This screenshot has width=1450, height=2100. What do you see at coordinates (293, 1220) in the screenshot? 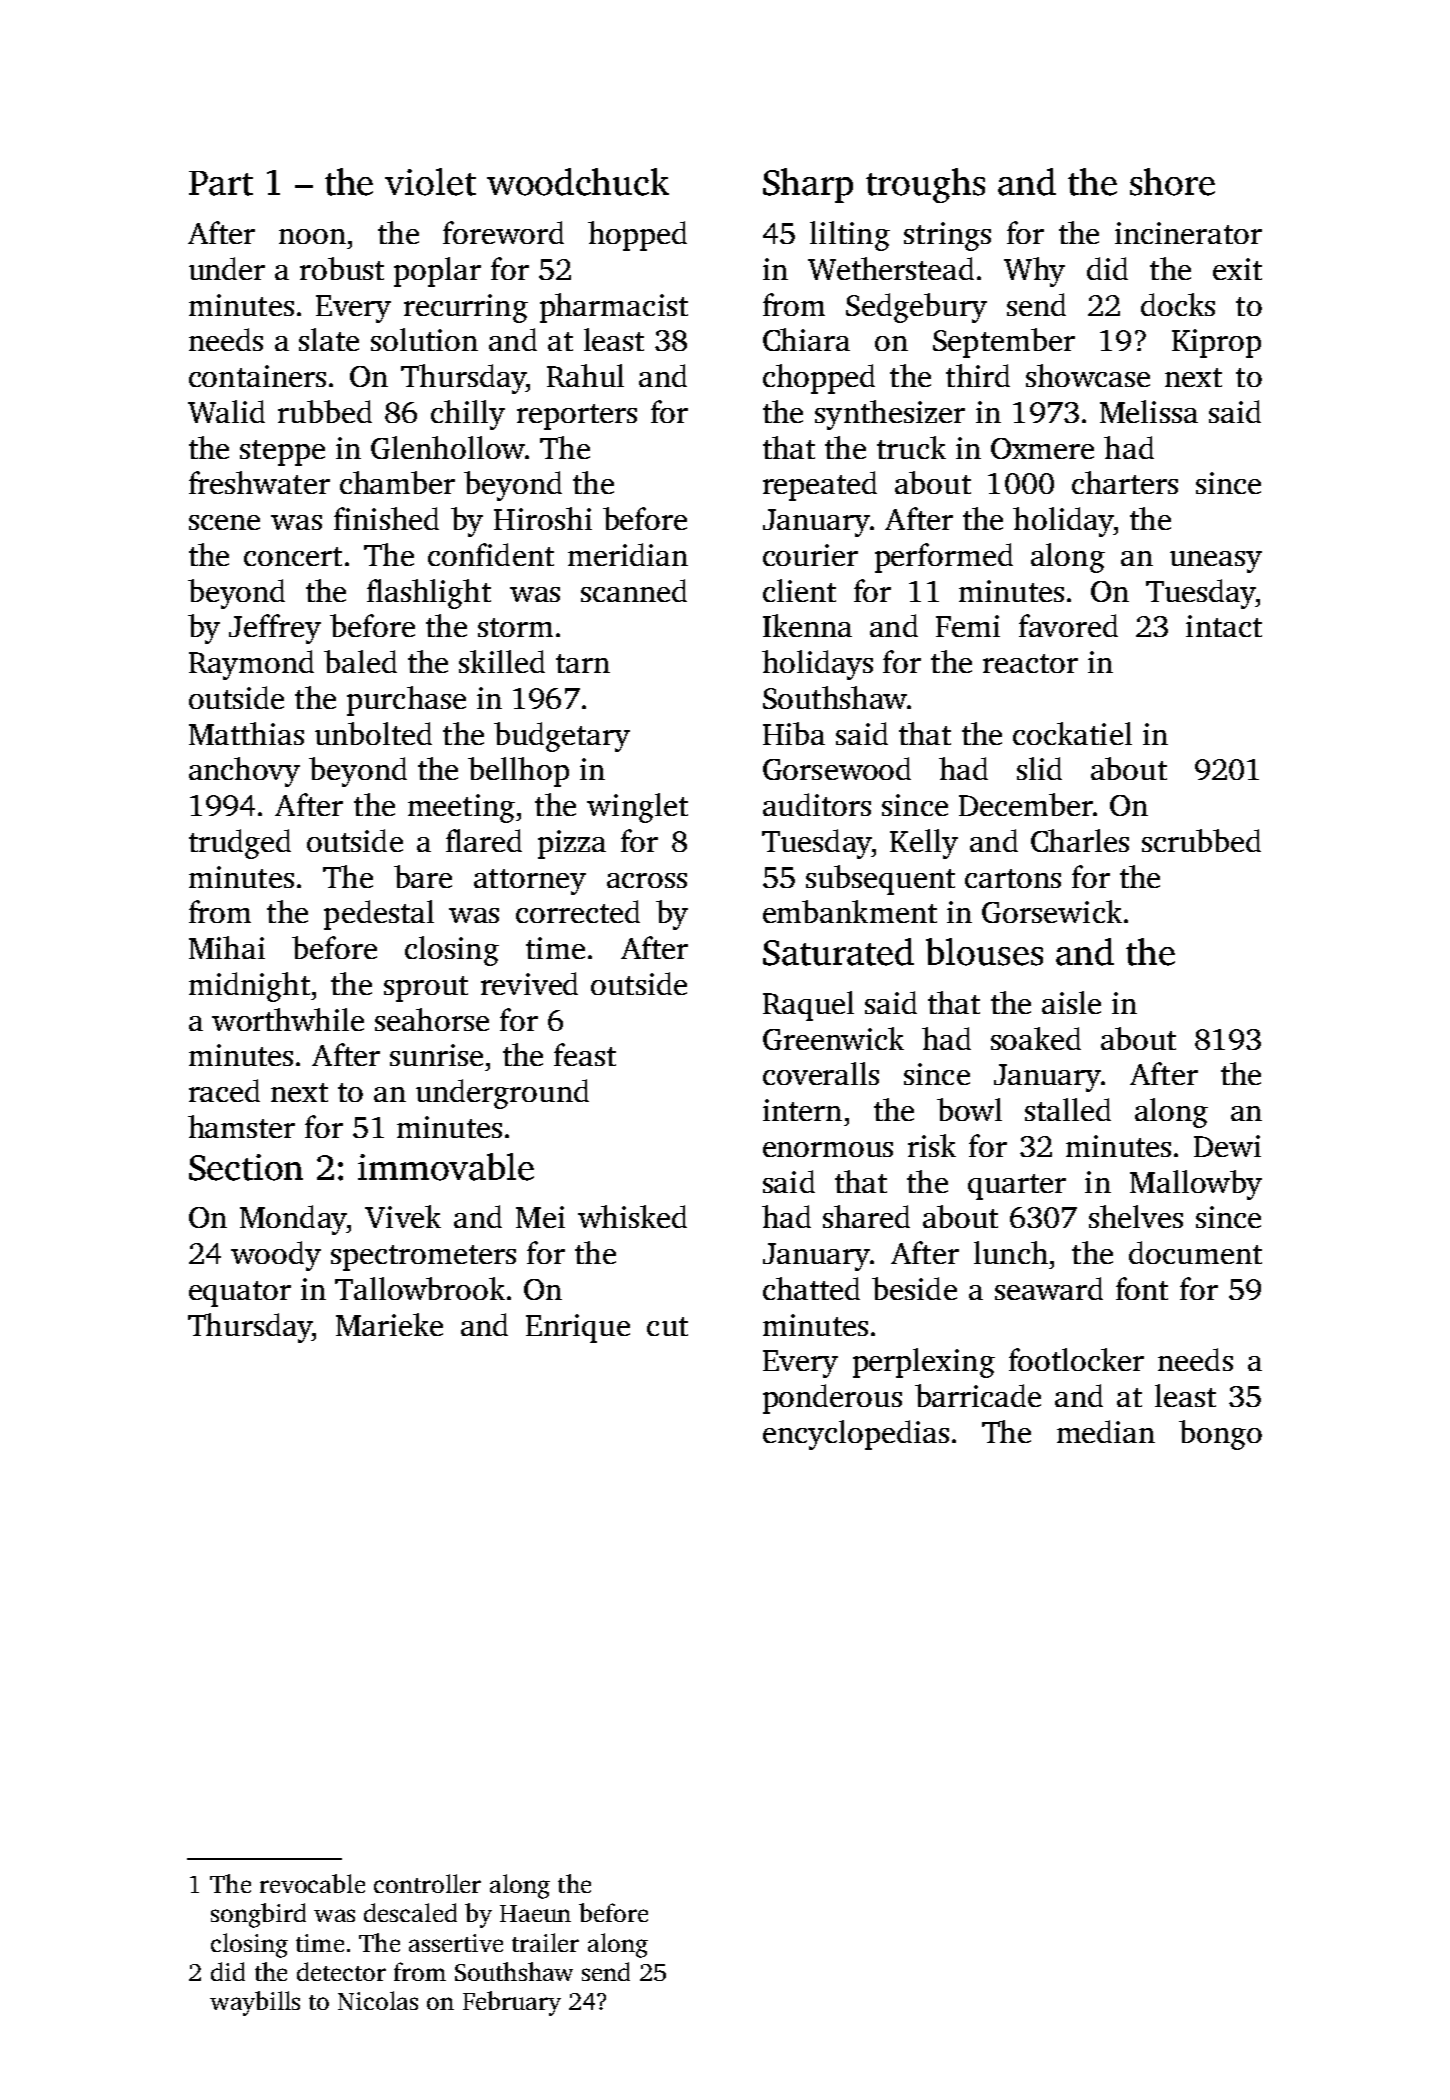
I see `Monday` at bounding box center [293, 1220].
